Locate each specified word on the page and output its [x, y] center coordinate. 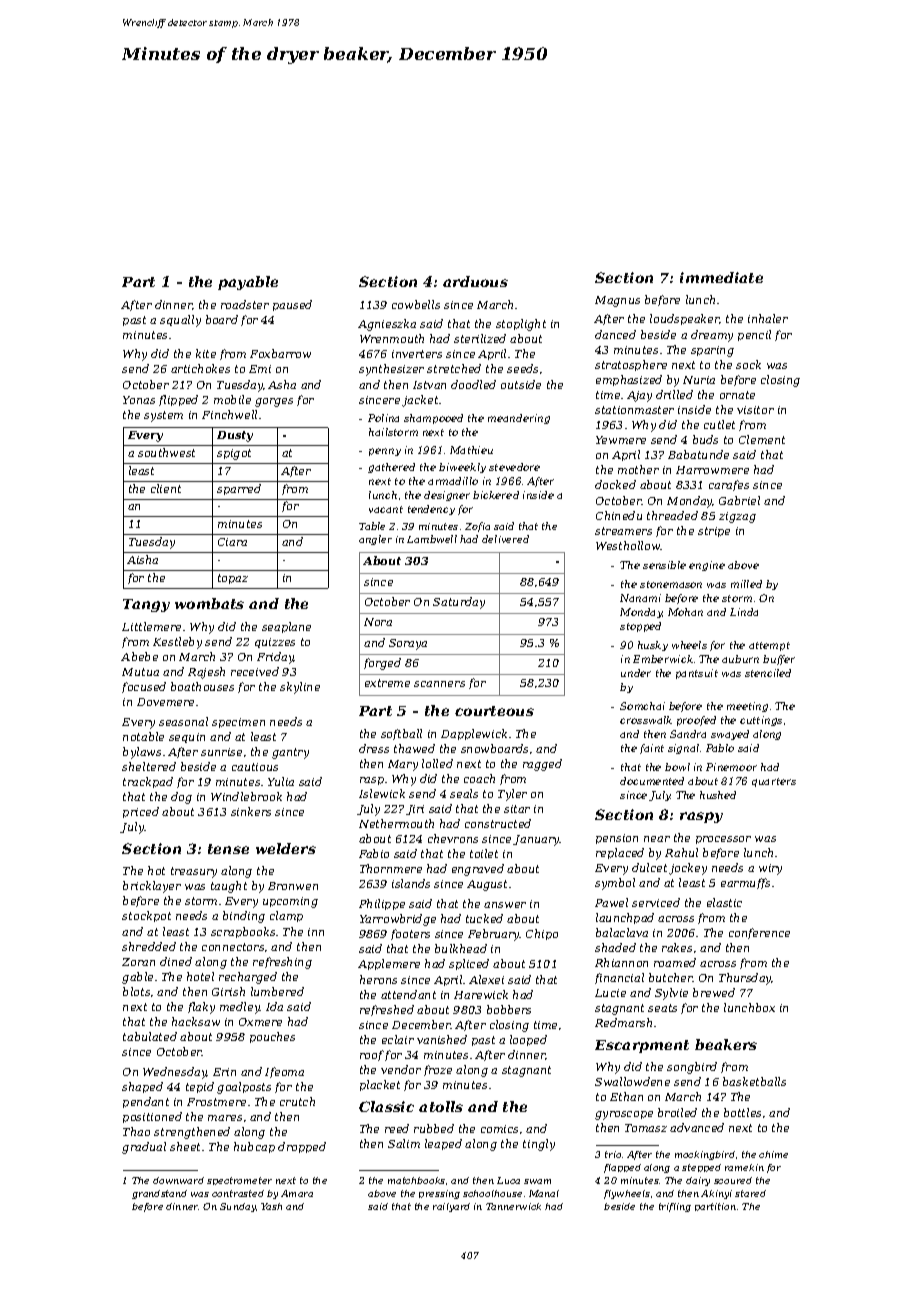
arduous [475, 281]
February [494, 935]
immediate [721, 277]
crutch [297, 1101]
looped [528, 1040]
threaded [672, 515]
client [166, 488]
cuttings [761, 721]
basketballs [754, 1081]
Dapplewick [474, 734]
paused [292, 305]
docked [615, 484]
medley [240, 1008]
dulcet [649, 867]
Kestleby [177, 643]
